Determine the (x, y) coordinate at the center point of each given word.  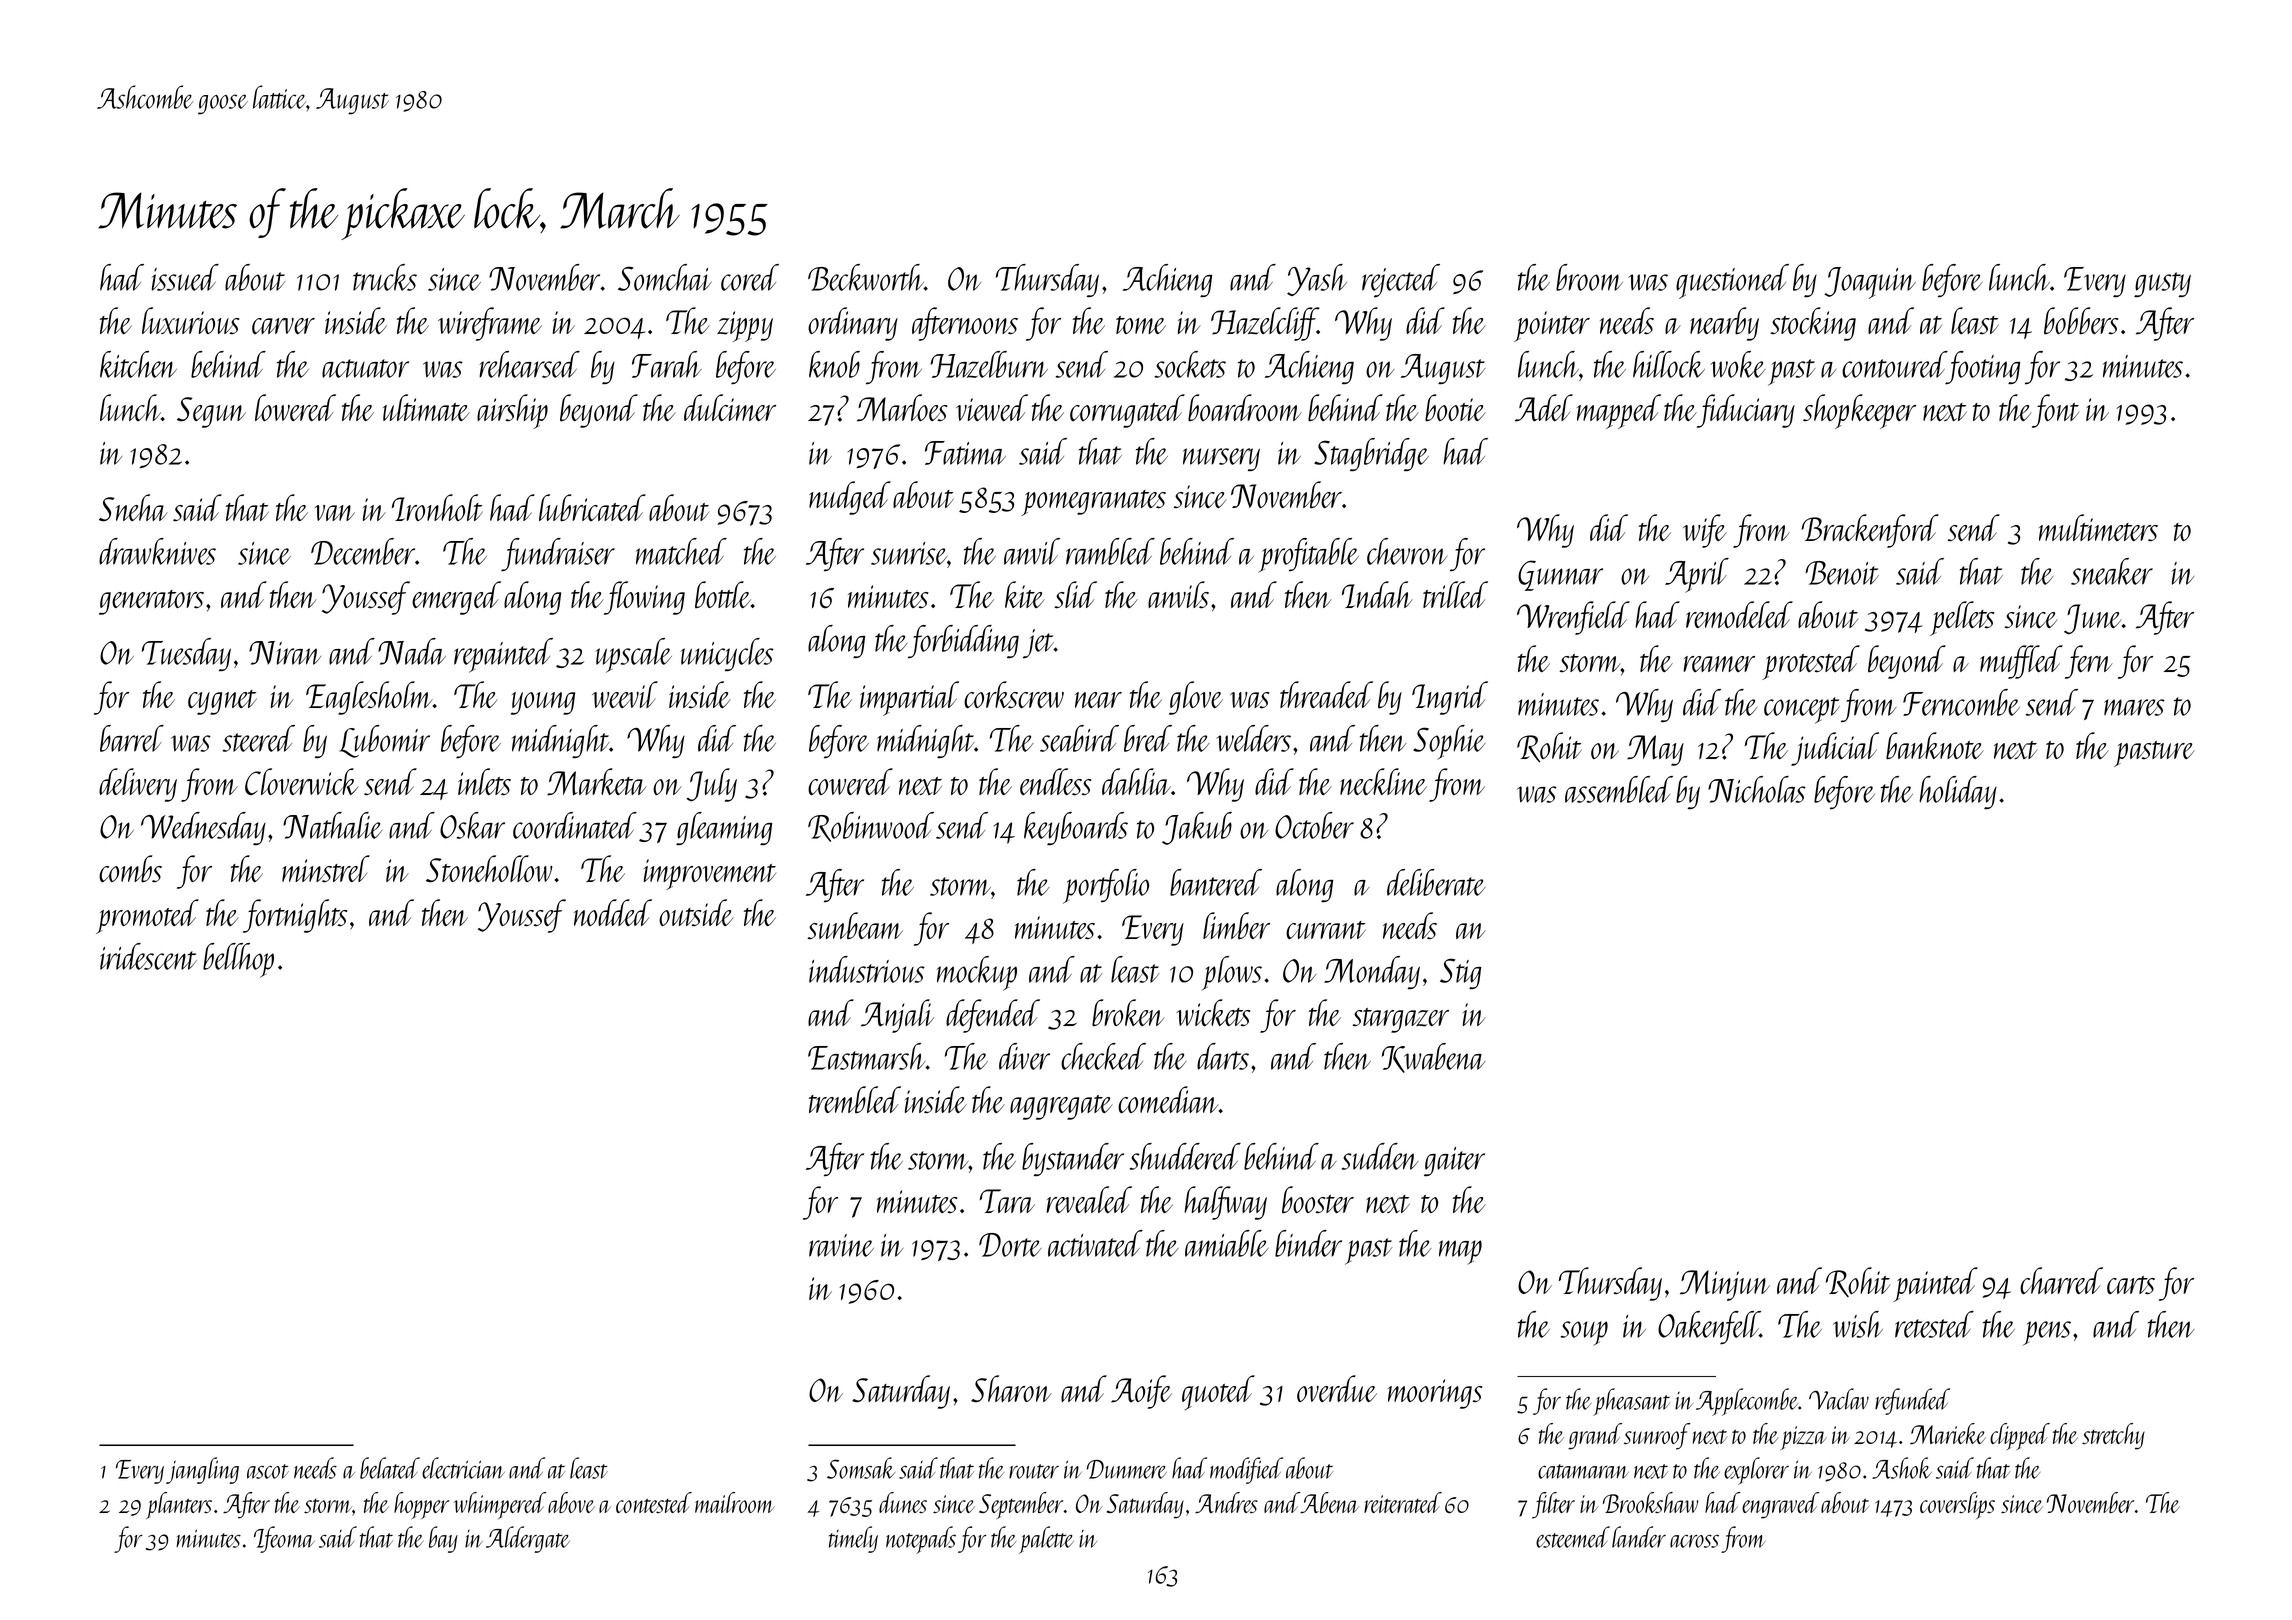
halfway (1225, 1203)
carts (2131, 1285)
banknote (1935, 746)
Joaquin (1870, 283)
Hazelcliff (1264, 324)
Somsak (861, 1468)
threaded (1326, 694)
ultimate (426, 407)
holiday (1958, 792)
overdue (1337, 1388)
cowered (850, 782)
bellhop (238, 960)
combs (130, 869)
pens (2047, 1333)
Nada (412, 651)
